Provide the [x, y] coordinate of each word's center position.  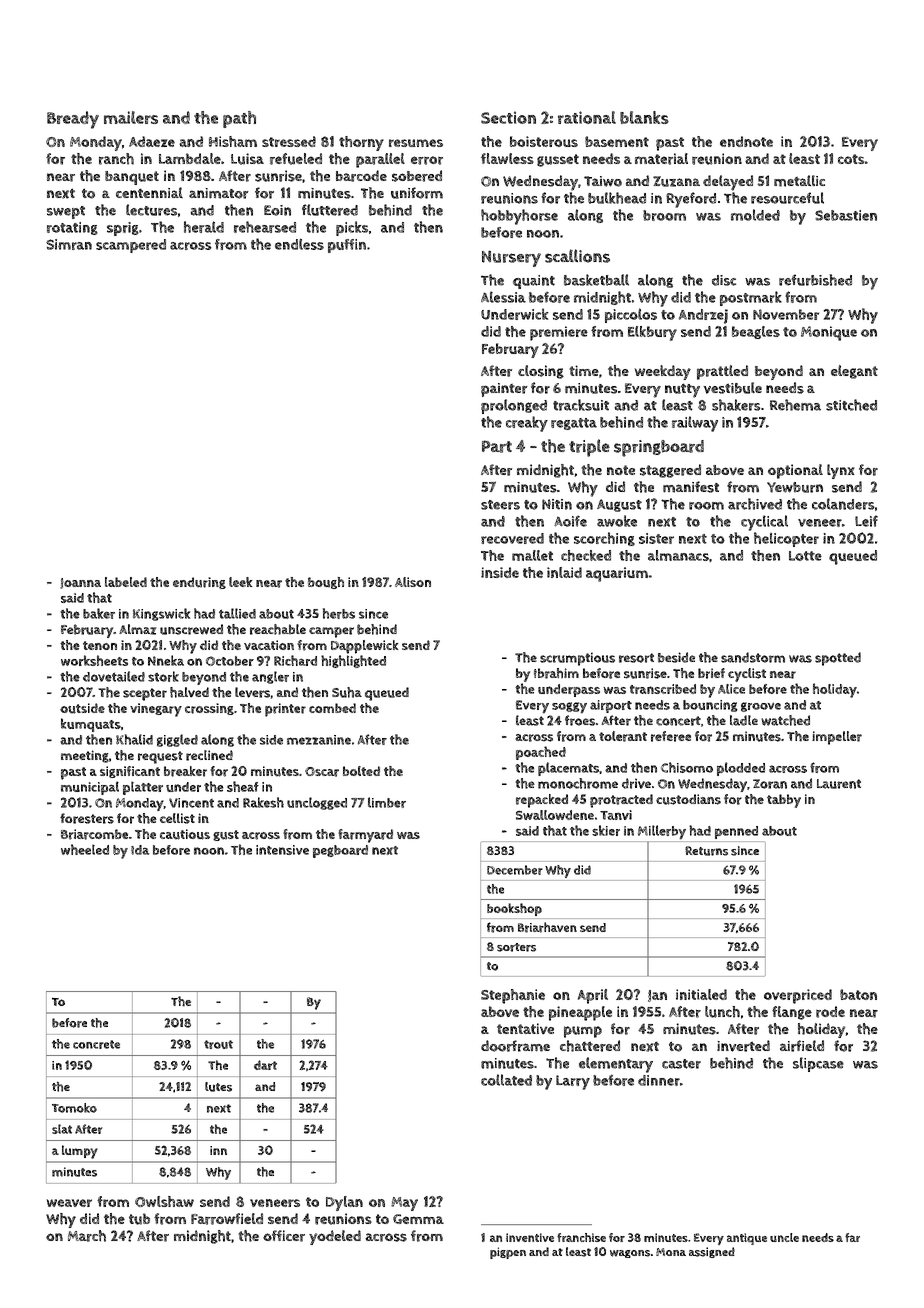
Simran [69, 244]
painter [504, 390]
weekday [662, 372]
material [661, 159]
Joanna [80, 583]
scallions [577, 256]
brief [711, 673]
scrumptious [577, 659]
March [87, 1236]
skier [606, 830]
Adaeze [152, 141]
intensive [282, 850]
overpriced [798, 996]
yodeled [335, 1237]
